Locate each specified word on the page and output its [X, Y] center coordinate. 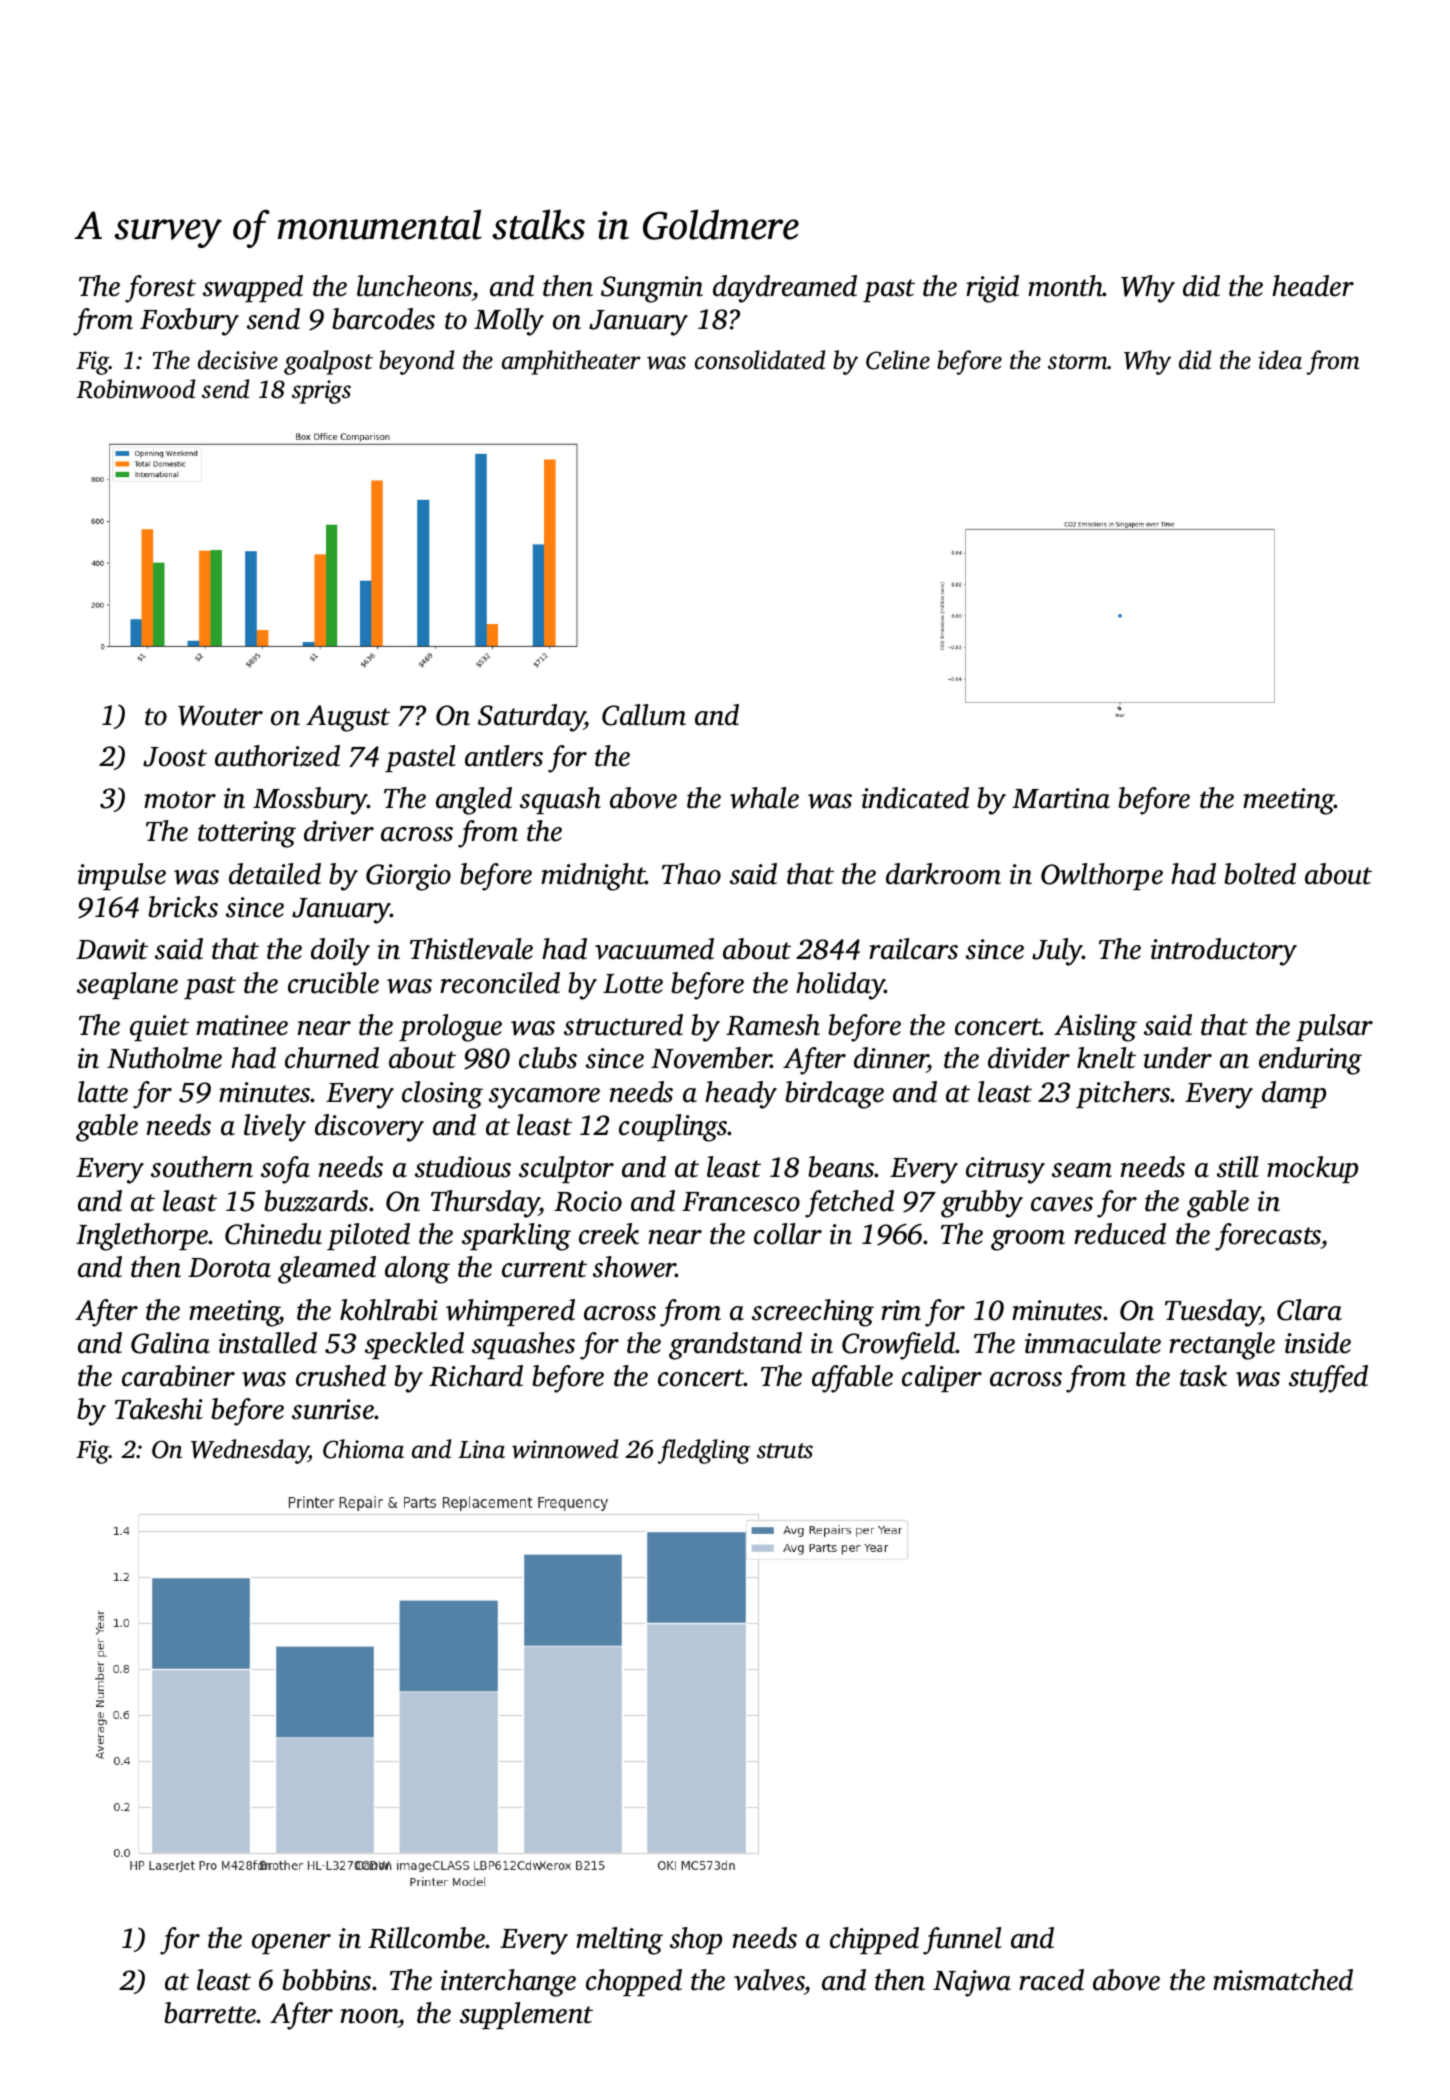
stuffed [1328, 1379]
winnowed [565, 1449]
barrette [210, 2013]
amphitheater [571, 362]
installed [268, 1343]
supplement [526, 2015]
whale [764, 798]
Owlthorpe [1102, 876]
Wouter [220, 716]
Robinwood [135, 389]
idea [1280, 360]
